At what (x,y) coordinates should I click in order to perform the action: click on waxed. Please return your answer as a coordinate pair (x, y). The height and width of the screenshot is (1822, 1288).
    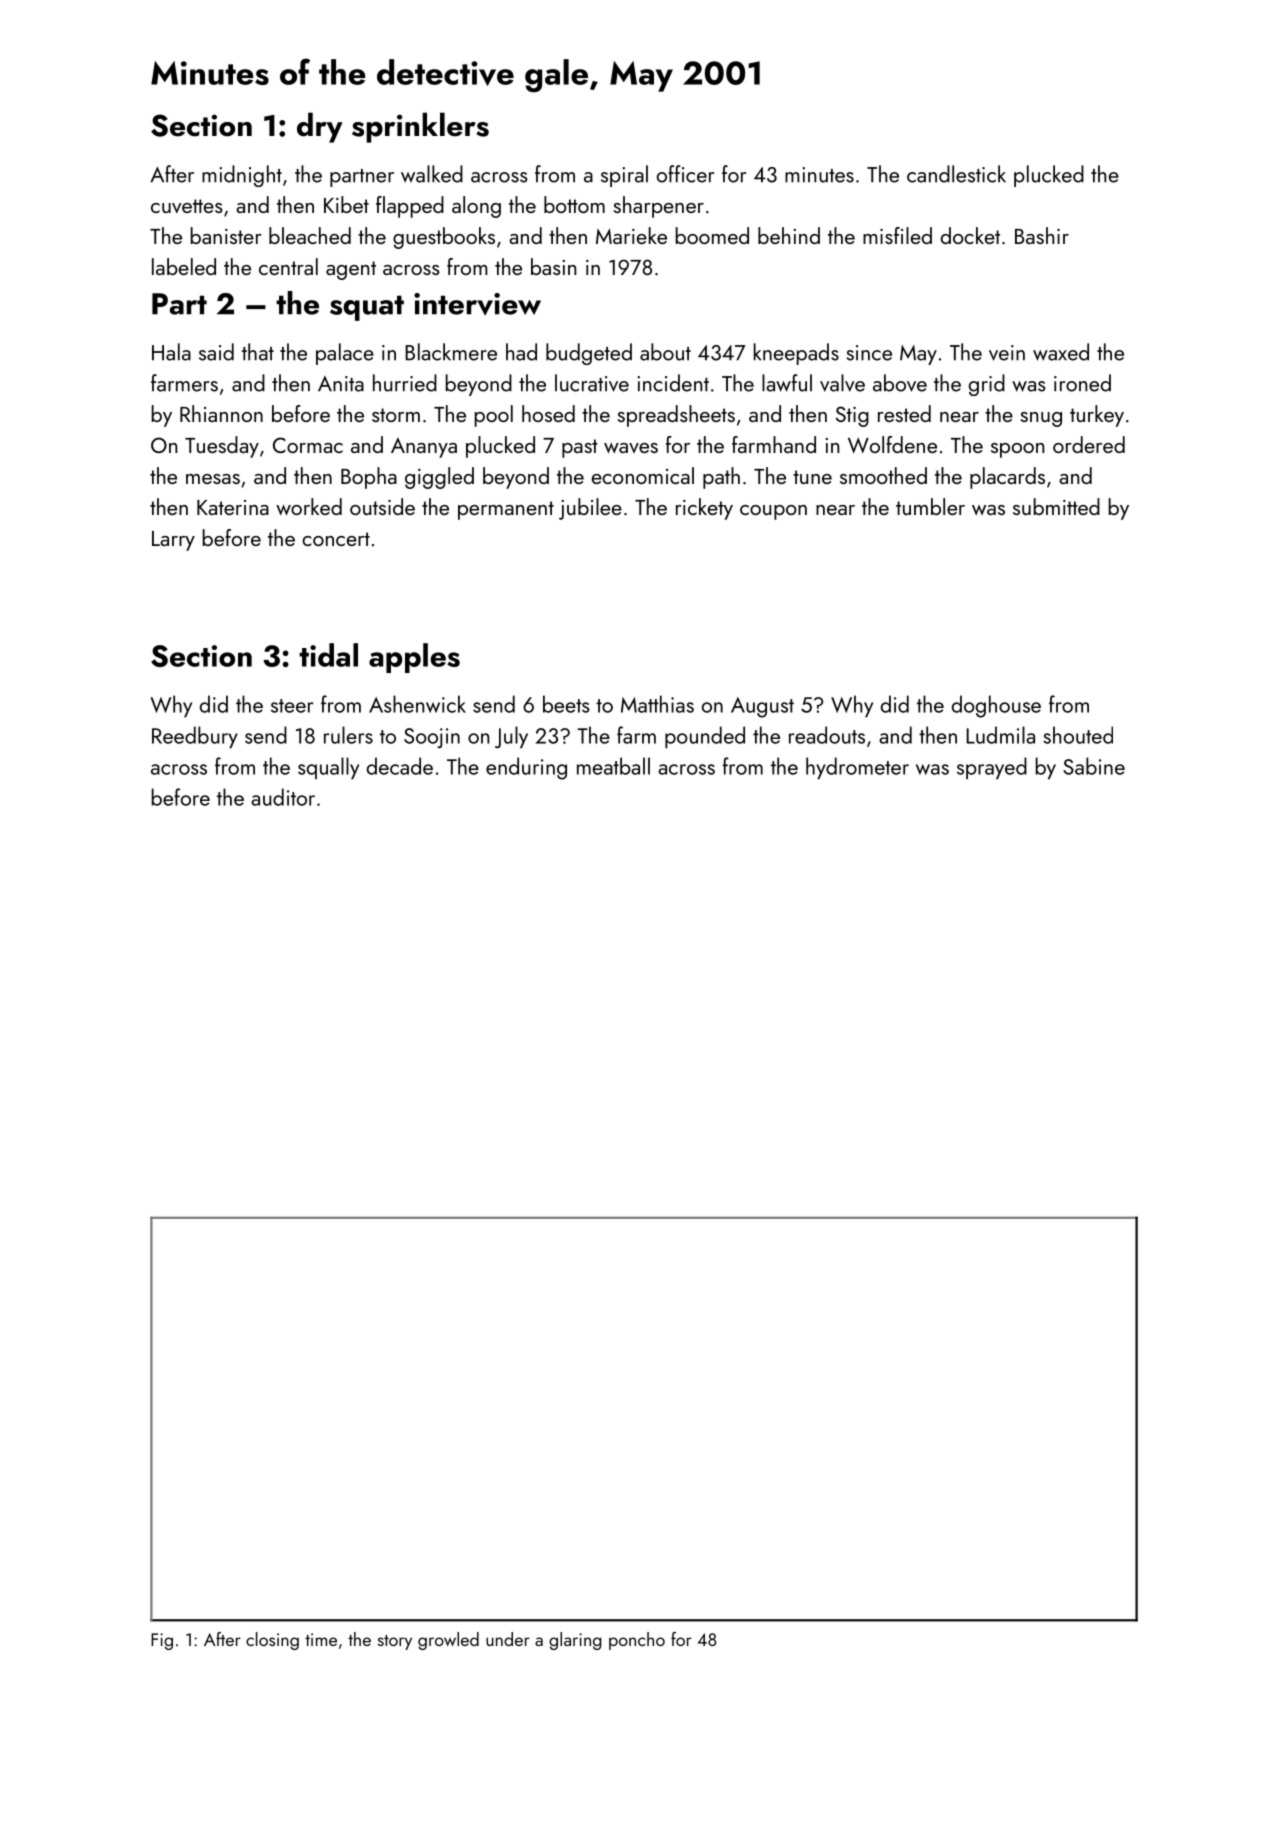
    Looking at the image, I should click on (1061, 352).
